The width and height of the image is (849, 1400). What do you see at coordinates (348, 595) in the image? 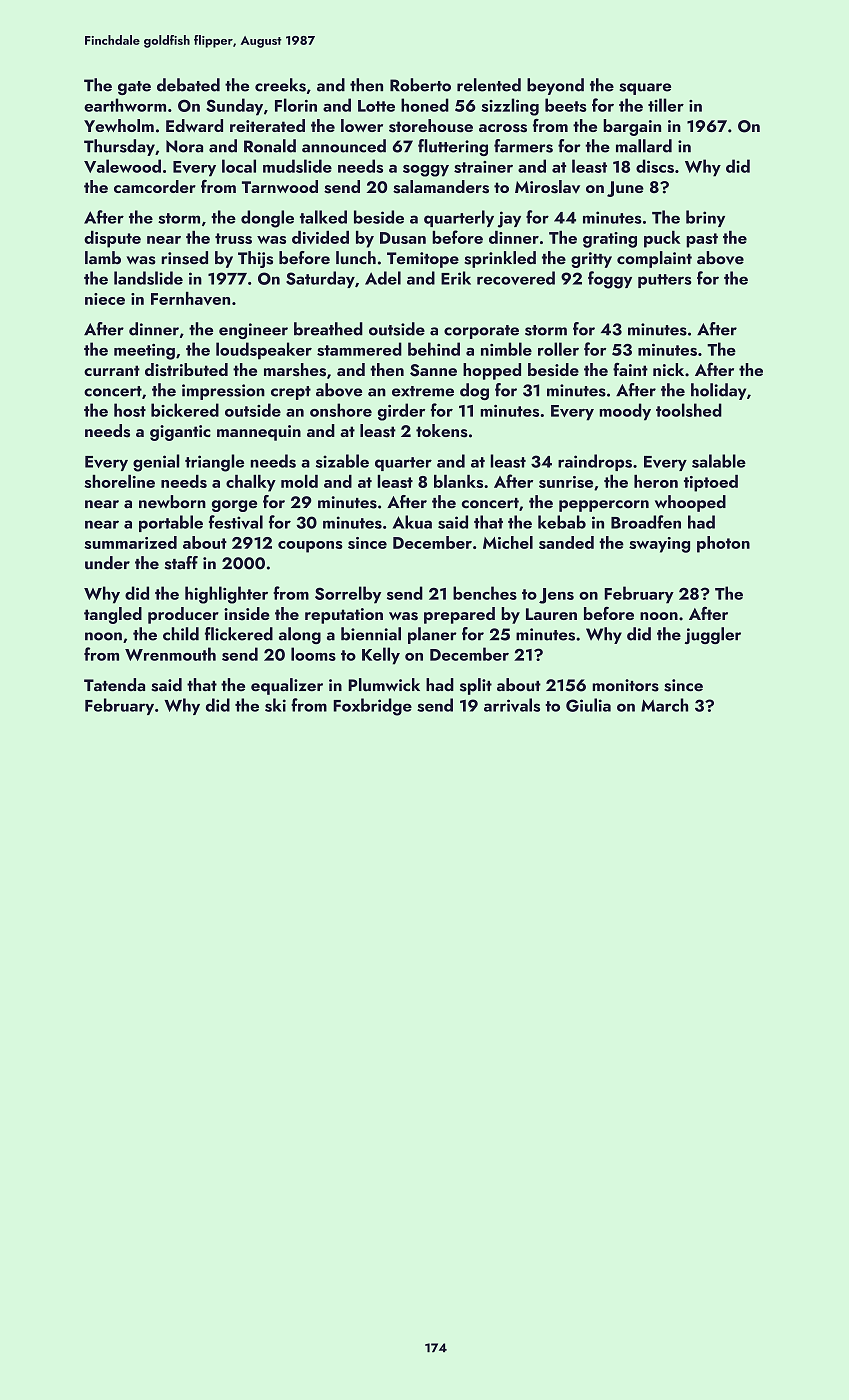
I see `Sorrelby` at bounding box center [348, 595].
